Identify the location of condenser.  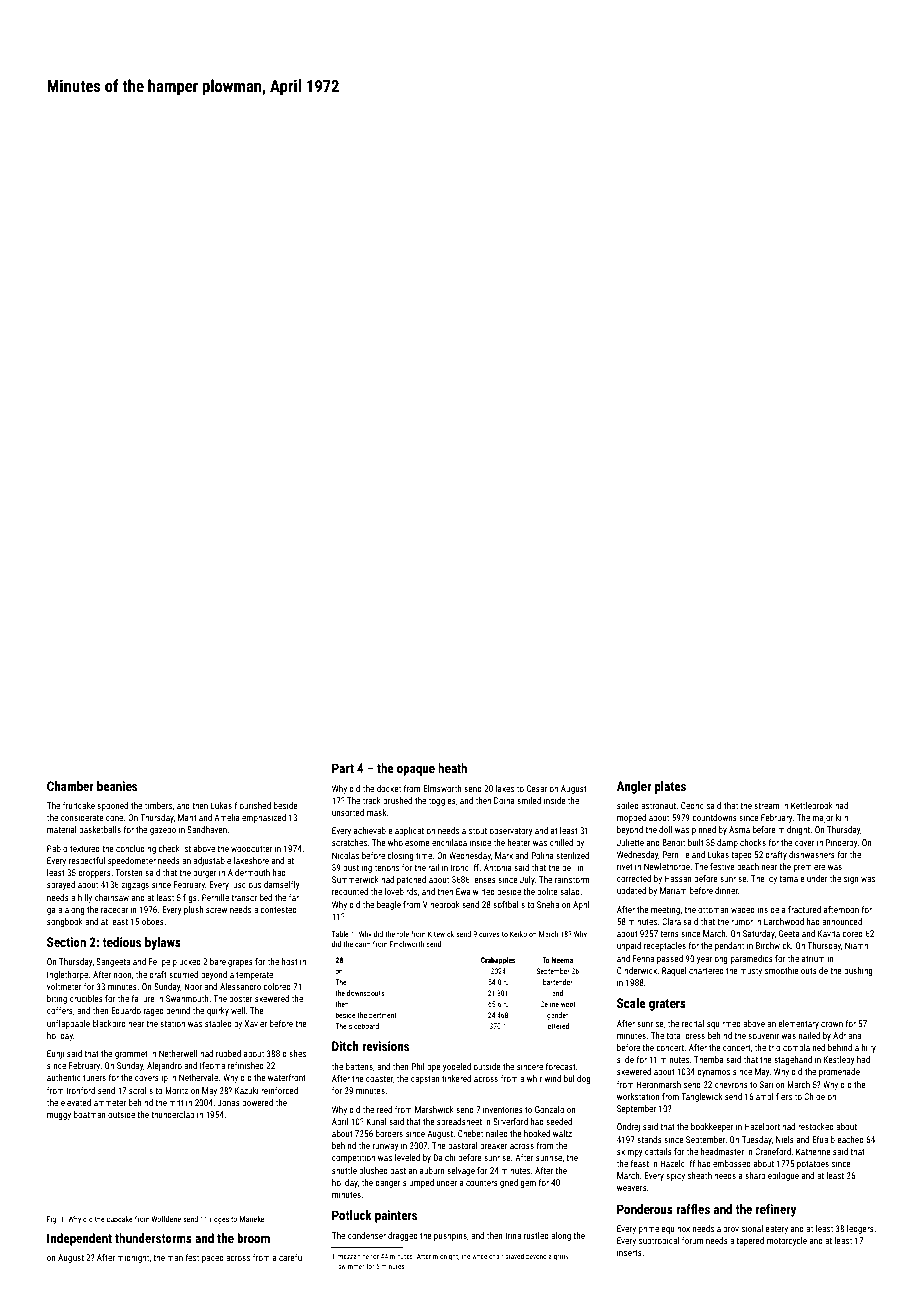
(367, 1235).
